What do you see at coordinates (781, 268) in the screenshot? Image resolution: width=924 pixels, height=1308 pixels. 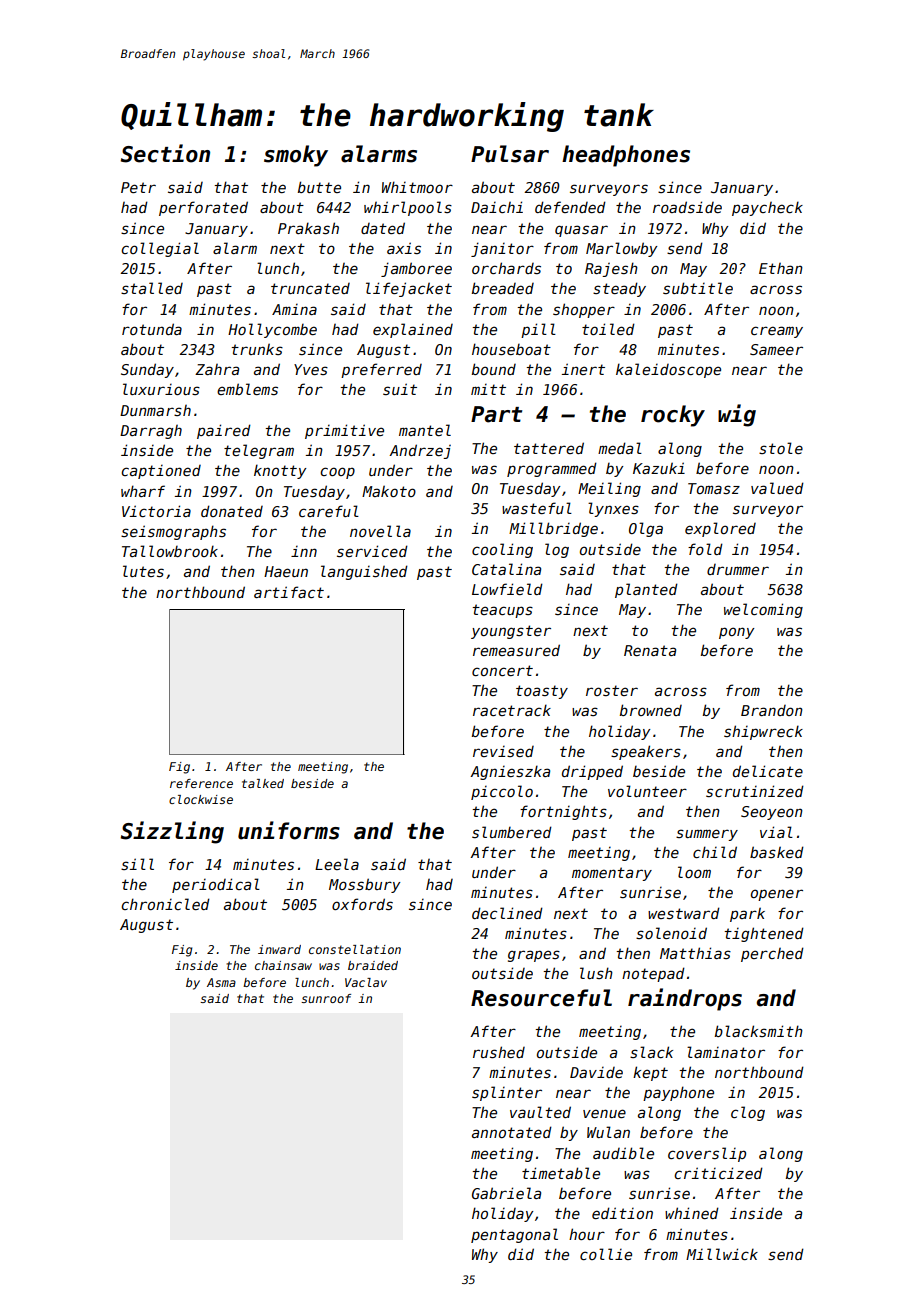 I see `Ethan` at bounding box center [781, 268].
